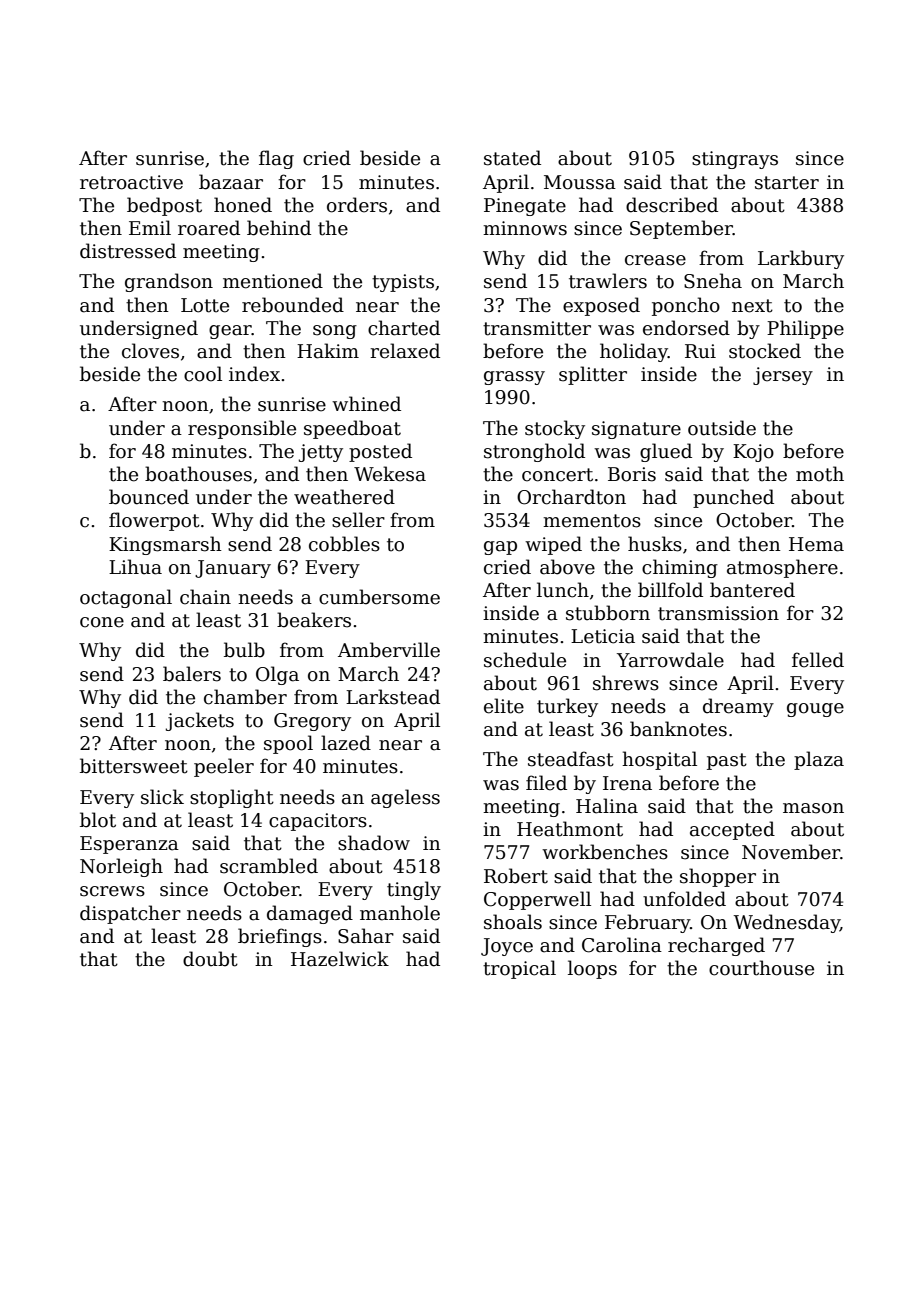  I want to click on seller, so click(358, 520).
